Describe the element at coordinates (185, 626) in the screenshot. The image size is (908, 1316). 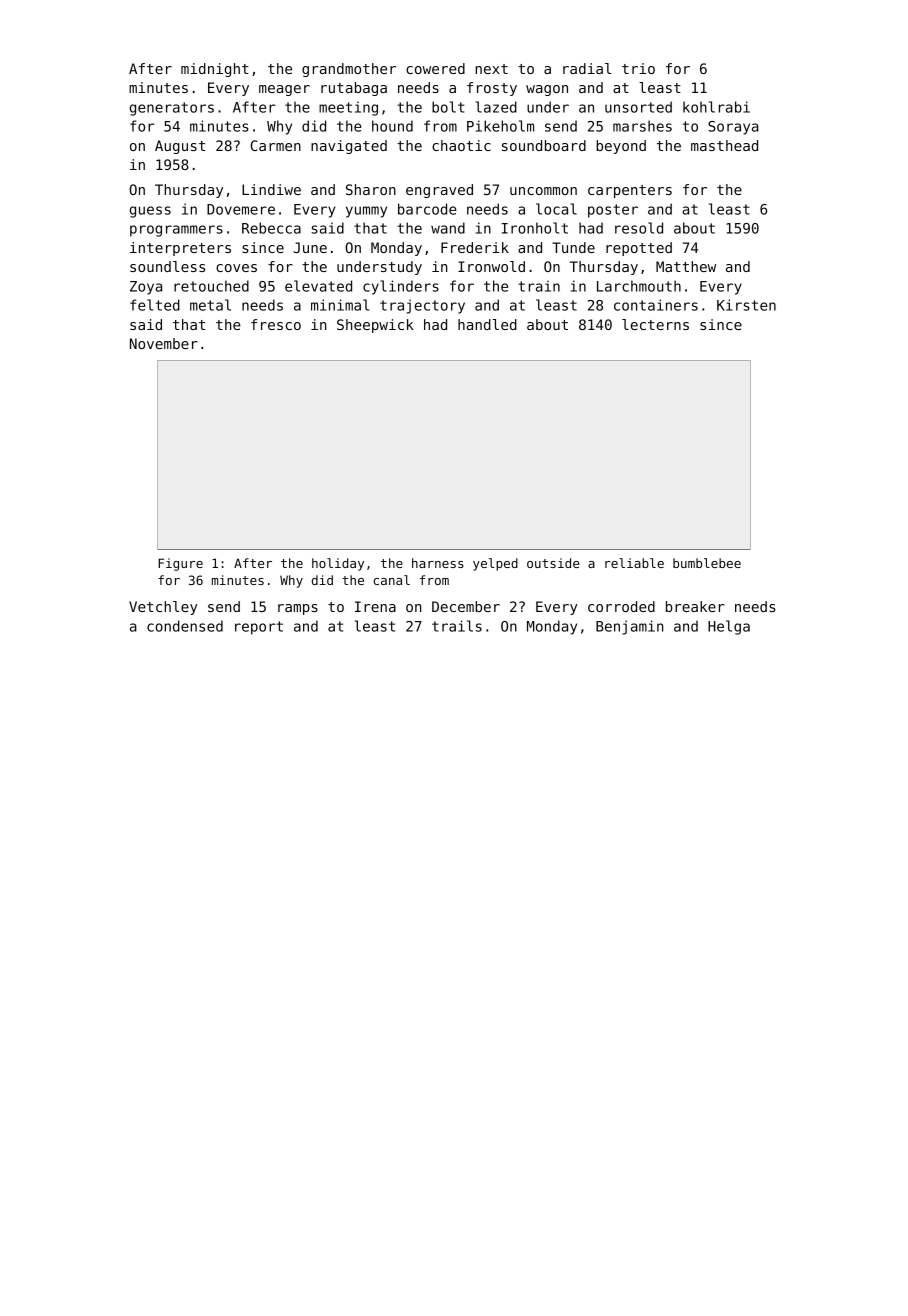
I see `condensed` at that location.
